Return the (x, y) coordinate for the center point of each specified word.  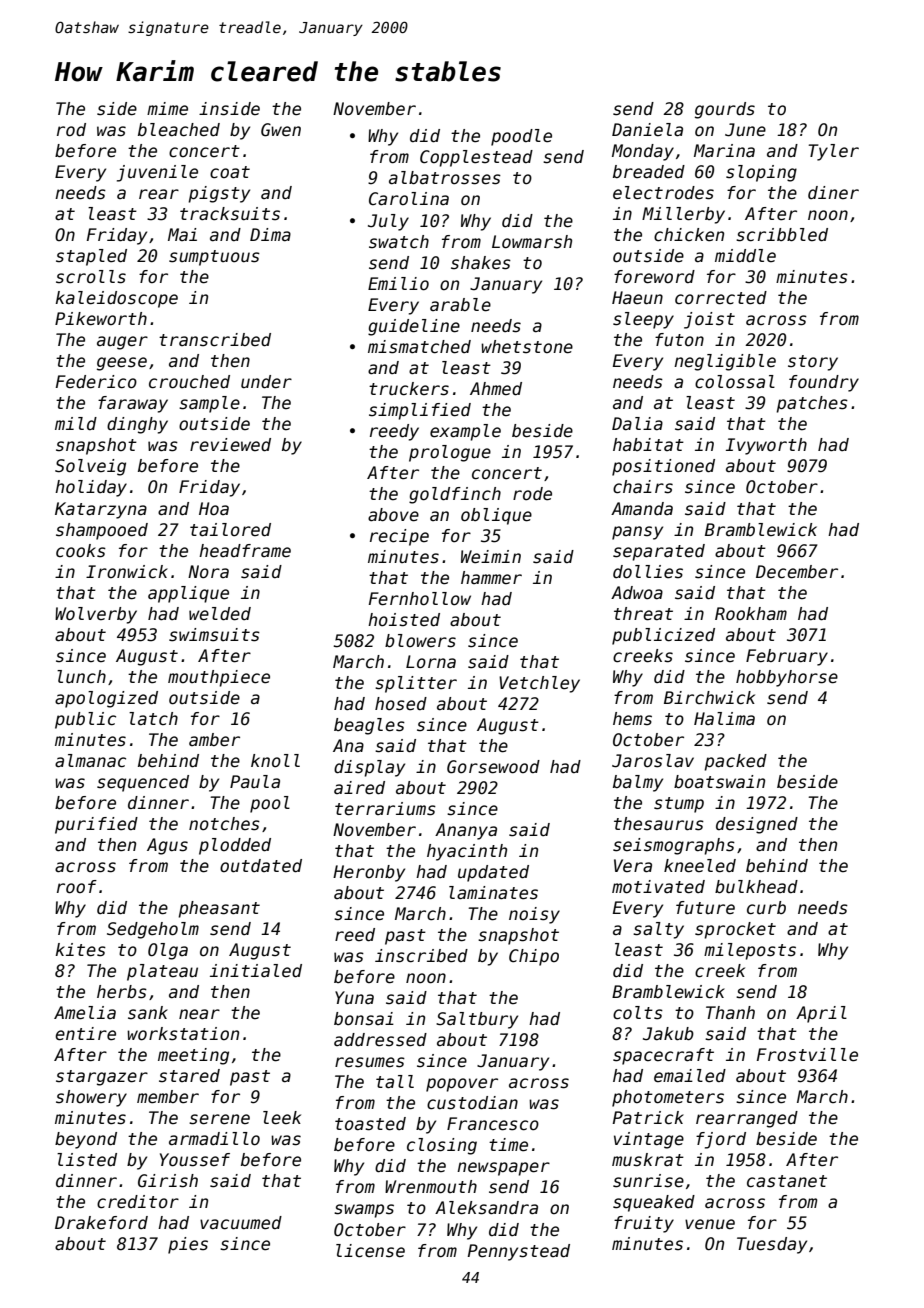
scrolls (91, 277)
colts (638, 1013)
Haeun (637, 298)
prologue (450, 453)
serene (219, 1119)
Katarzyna (101, 510)
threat (643, 614)
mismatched (419, 347)
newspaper (503, 1169)
